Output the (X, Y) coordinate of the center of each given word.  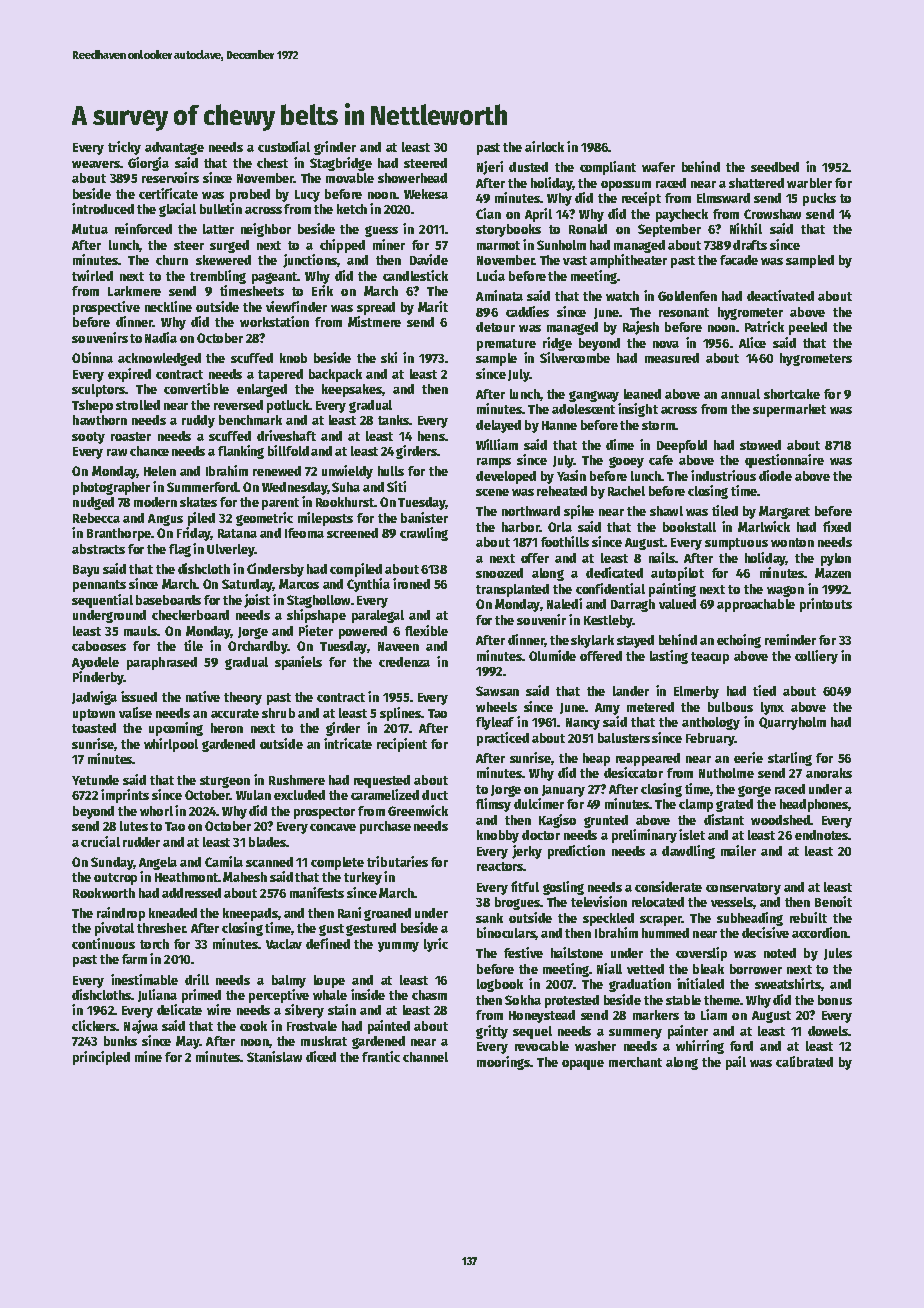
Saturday (247, 585)
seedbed (775, 167)
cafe (661, 460)
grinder (335, 148)
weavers (96, 164)
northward (531, 511)
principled (101, 1058)
